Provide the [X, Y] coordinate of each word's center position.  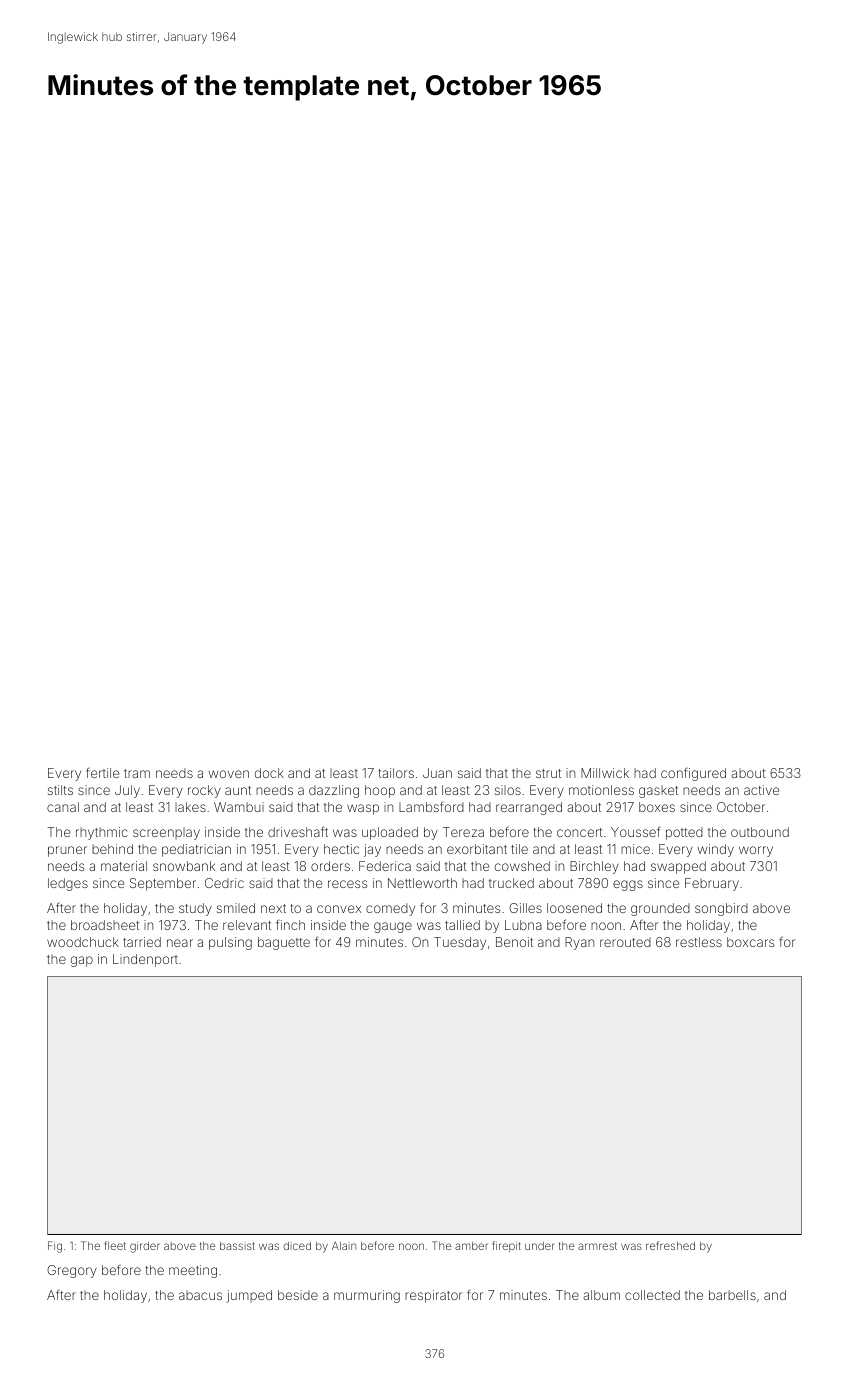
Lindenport [145, 960]
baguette [284, 943]
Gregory [72, 1271]
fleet [115, 1245]
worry [756, 851]
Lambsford [431, 807]
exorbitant [477, 849]
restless [699, 942]
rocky [204, 791]
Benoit [514, 942]
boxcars [750, 942]
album [601, 1295]
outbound [760, 832]
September [163, 884]
